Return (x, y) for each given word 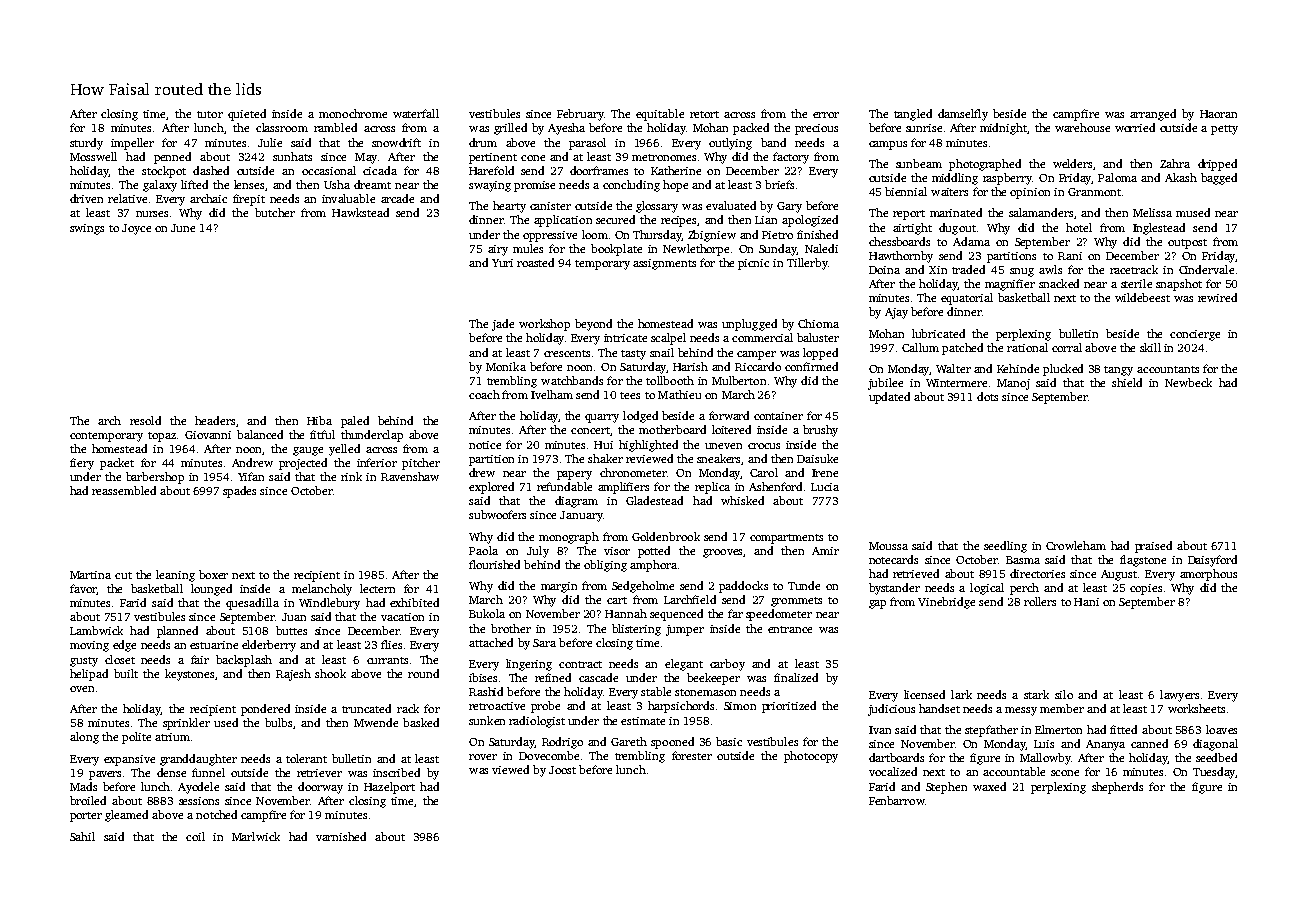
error (826, 115)
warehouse (1082, 127)
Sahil (82, 836)
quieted (247, 115)
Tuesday (1214, 773)
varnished (341, 836)
